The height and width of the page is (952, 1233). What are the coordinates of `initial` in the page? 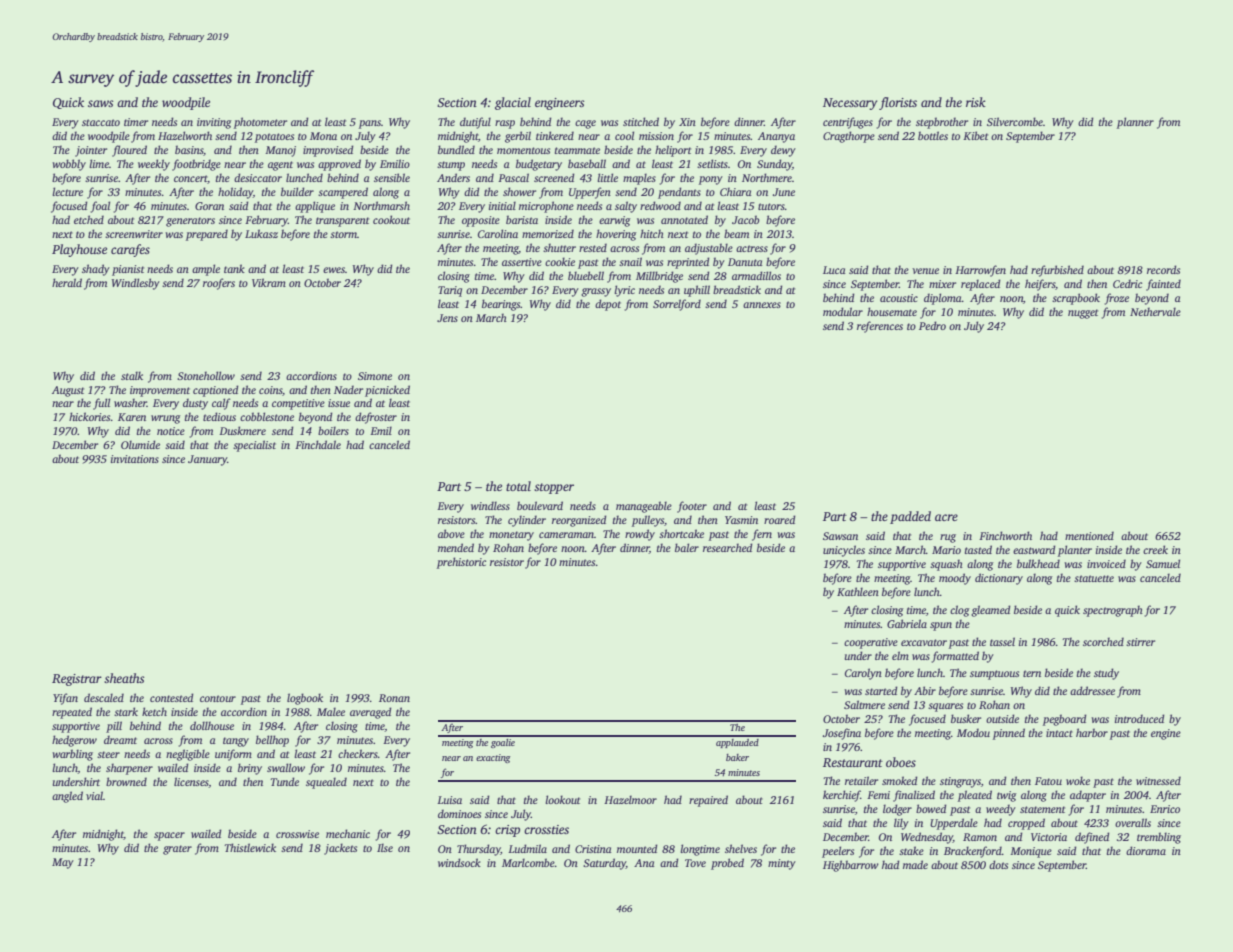 It's located at (502, 205).
